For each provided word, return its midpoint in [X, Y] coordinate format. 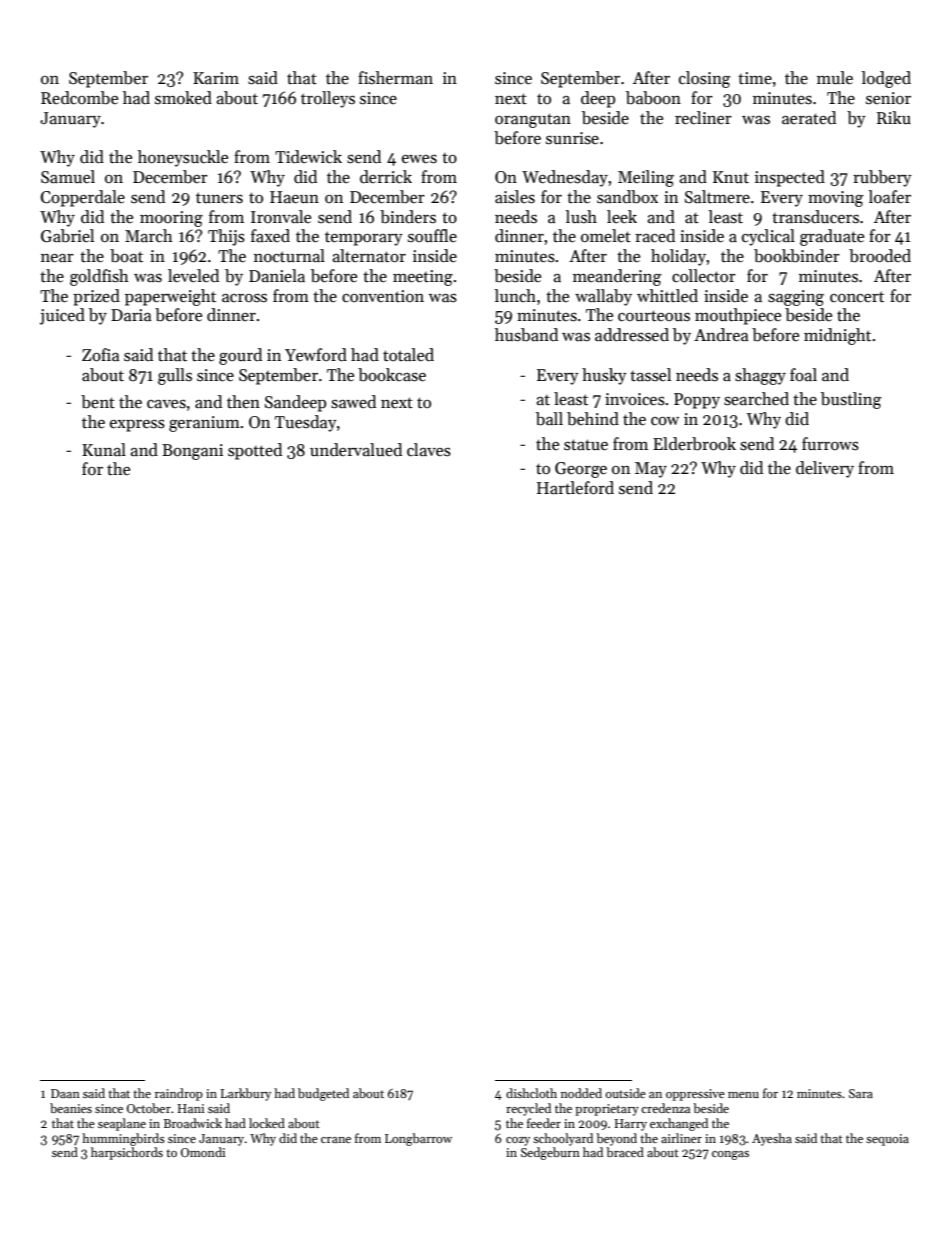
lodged [886, 79]
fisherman [395, 78]
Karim [216, 78]
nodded [581, 1093]
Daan [65, 1093]
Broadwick [193, 1123]
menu [743, 1095]
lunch [515, 295]
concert [857, 297]
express [137, 426]
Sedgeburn [550, 1153]
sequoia [887, 1140]
